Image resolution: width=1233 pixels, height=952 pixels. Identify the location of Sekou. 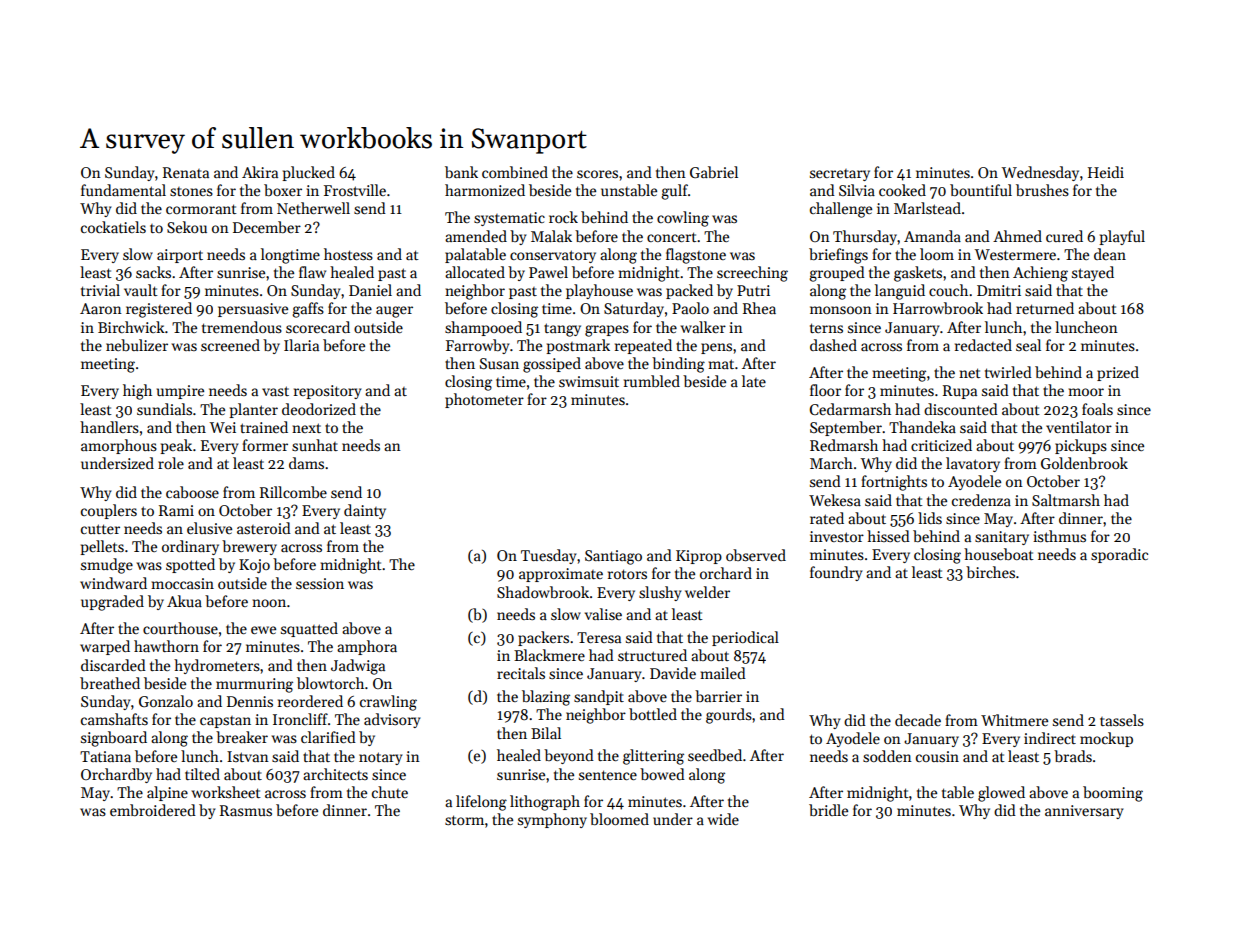
(187, 227).
